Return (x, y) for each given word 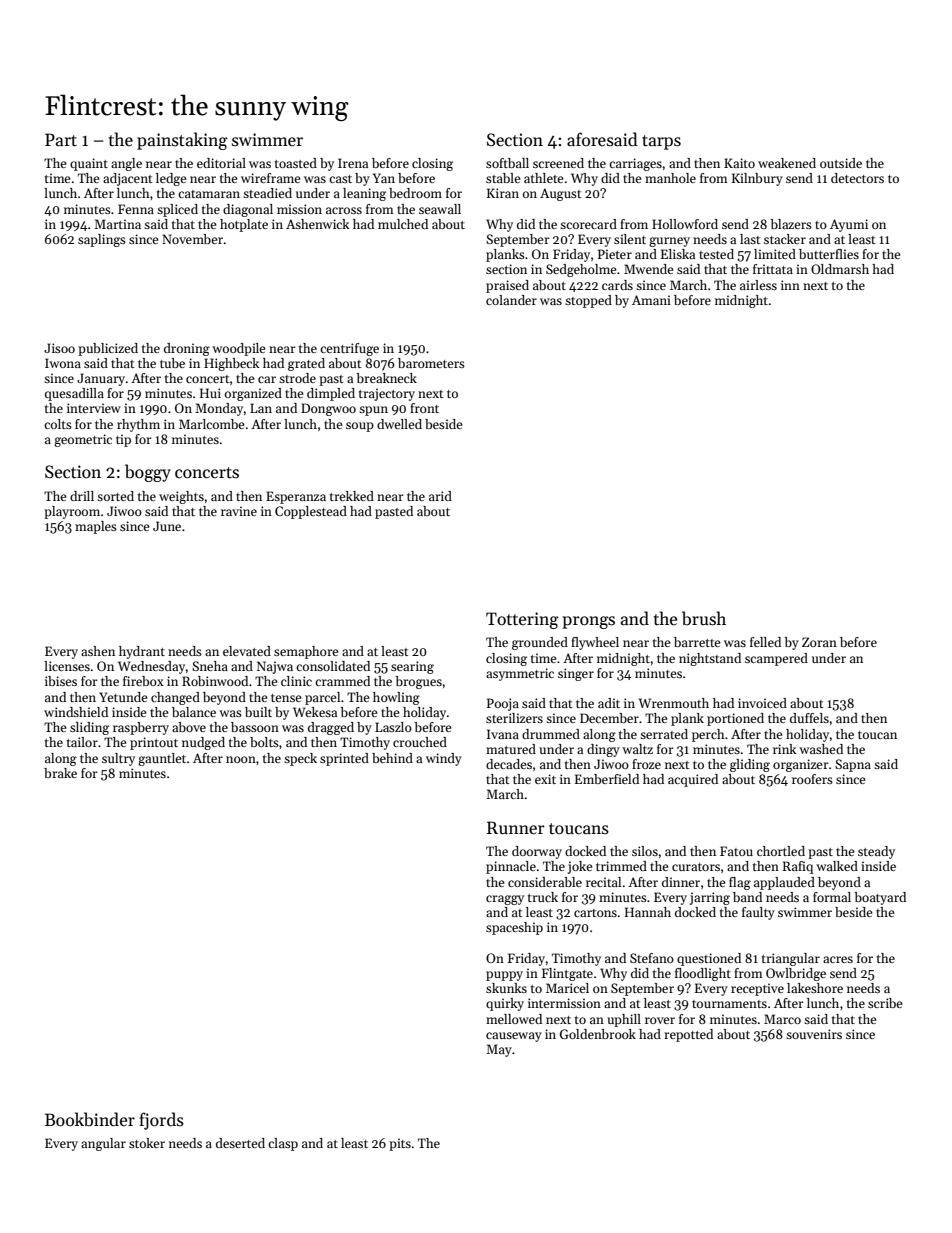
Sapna (853, 765)
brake (60, 773)
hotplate (244, 225)
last (750, 239)
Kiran (503, 193)
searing (412, 667)
